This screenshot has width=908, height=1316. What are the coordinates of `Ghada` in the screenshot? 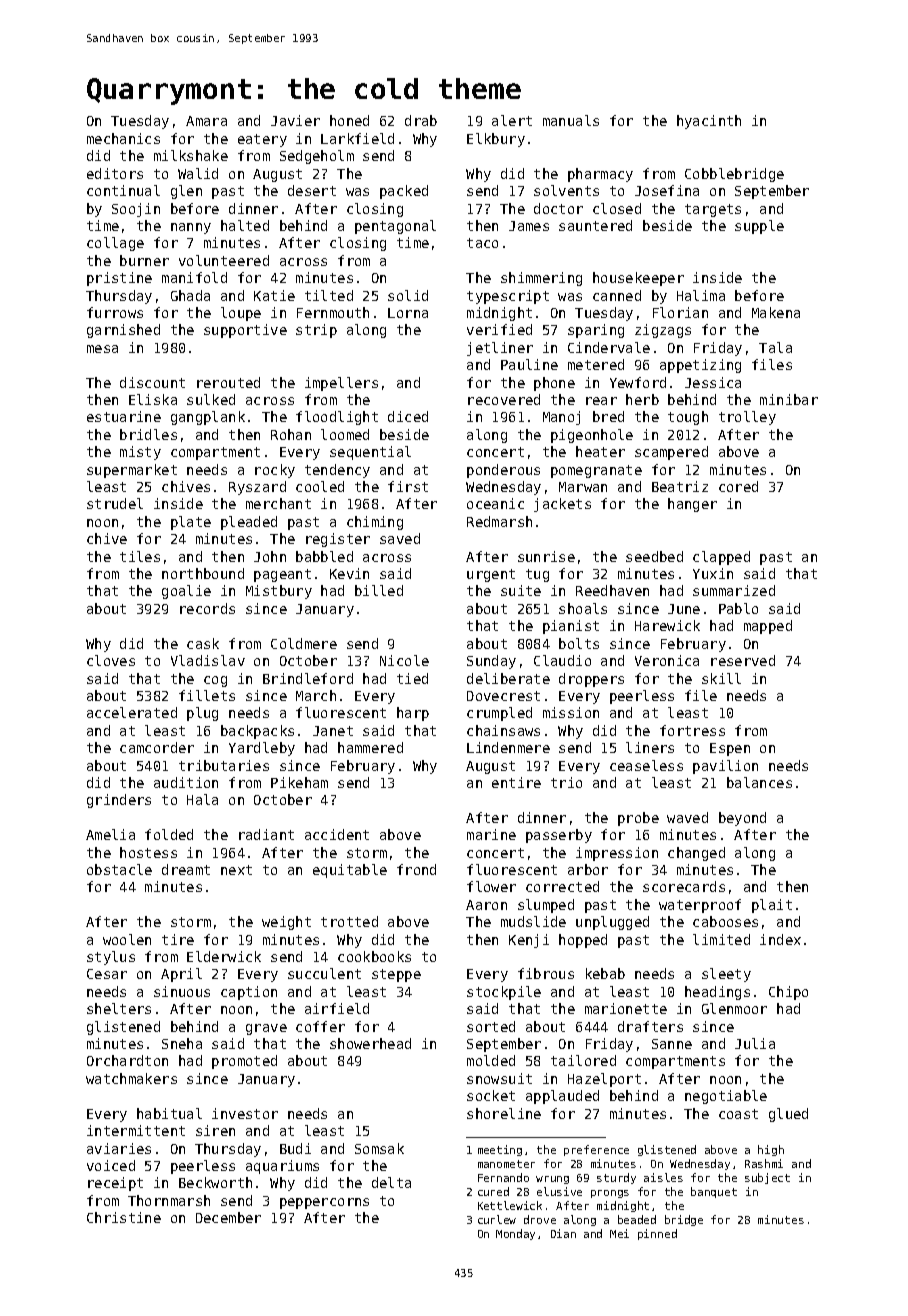 It's located at (190, 295).
